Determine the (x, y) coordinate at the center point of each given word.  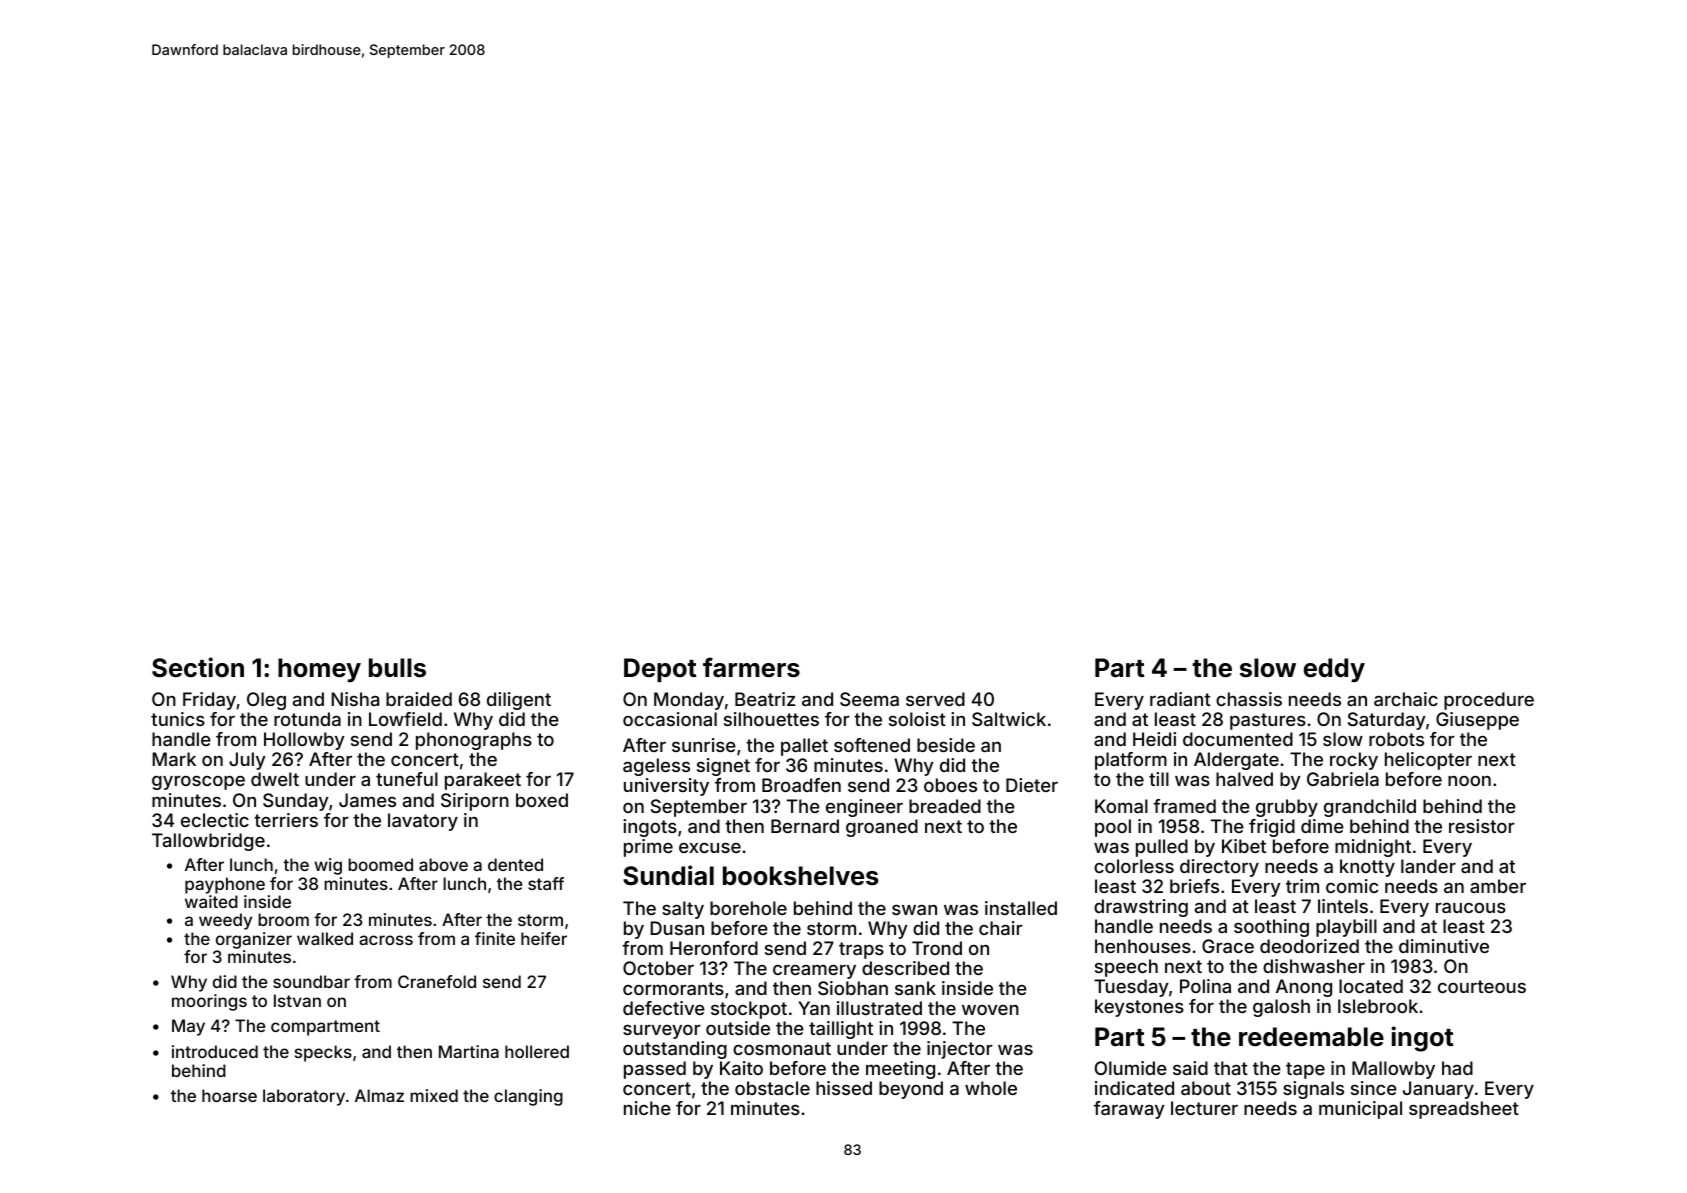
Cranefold (437, 981)
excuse (710, 848)
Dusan (677, 928)
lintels (1343, 906)
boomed (380, 864)
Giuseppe (1477, 721)
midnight (1373, 848)
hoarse (229, 1095)
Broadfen (801, 785)
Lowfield (405, 719)
